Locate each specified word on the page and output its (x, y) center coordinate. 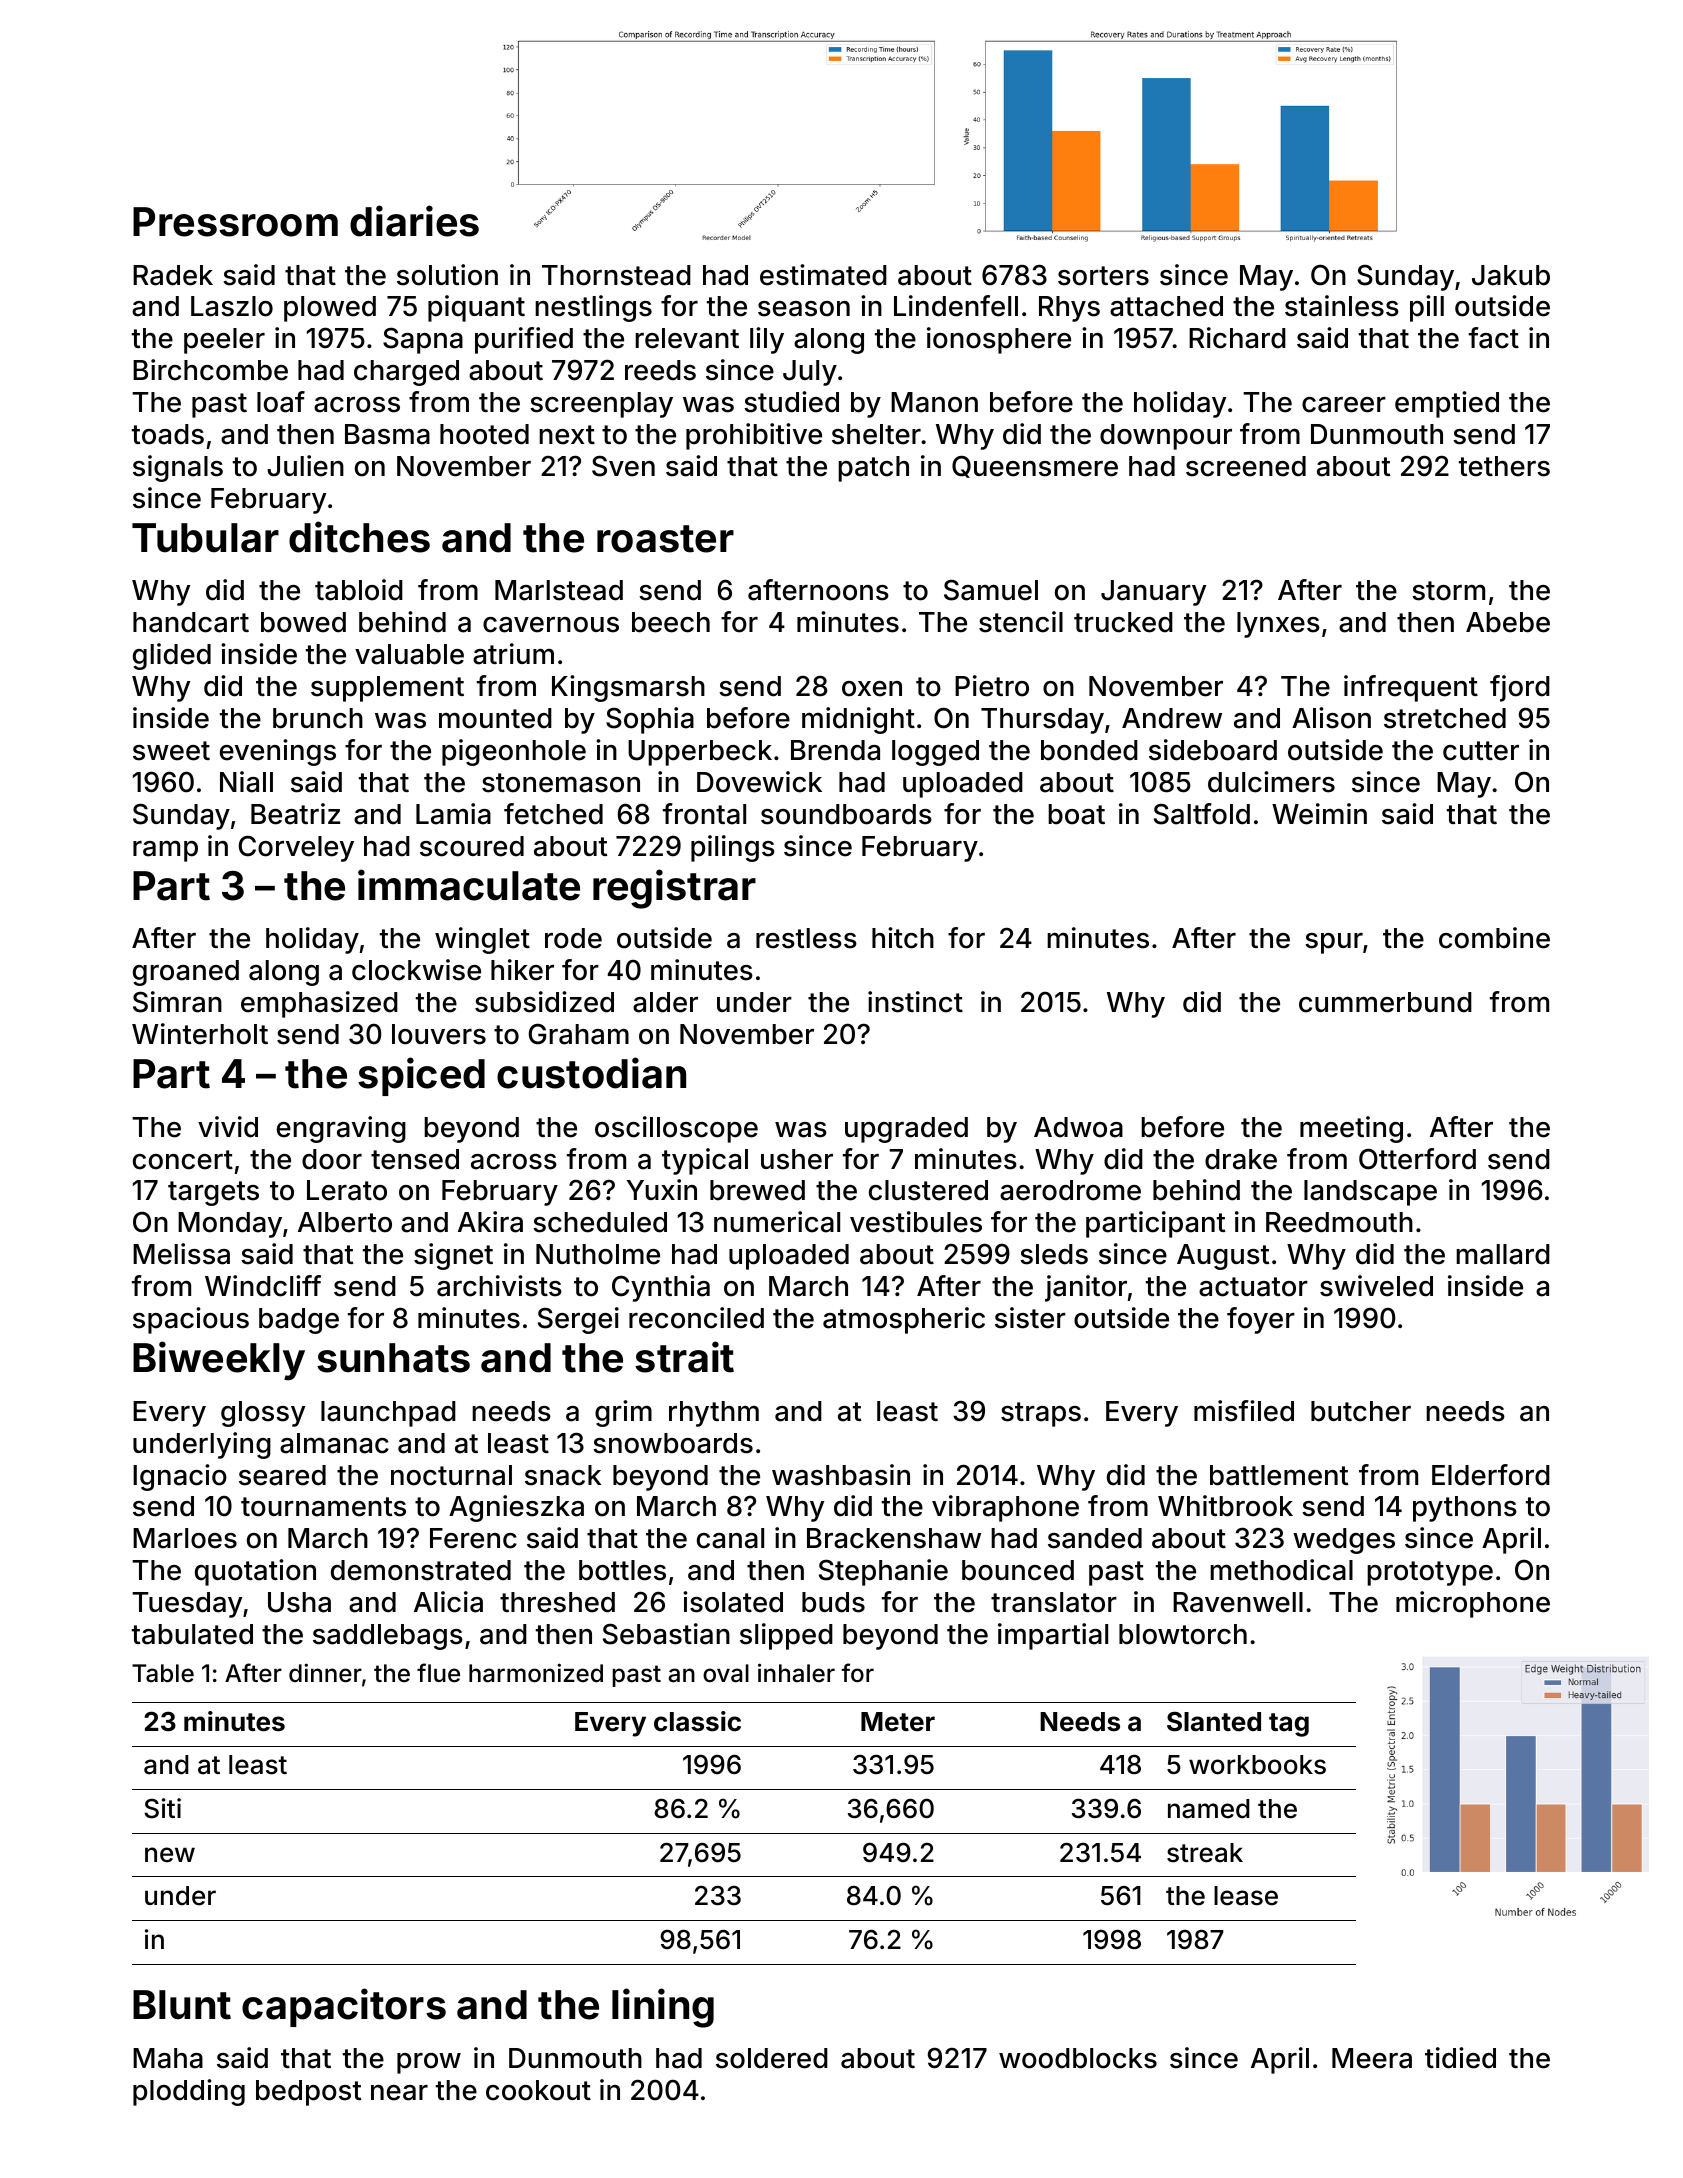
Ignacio (180, 1477)
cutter (1481, 751)
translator (1054, 1602)
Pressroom (235, 222)
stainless (1342, 306)
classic (697, 1721)
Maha (168, 2058)
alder (665, 1002)
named (1209, 1809)
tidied (1460, 2058)
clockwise (416, 970)
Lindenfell (956, 306)
